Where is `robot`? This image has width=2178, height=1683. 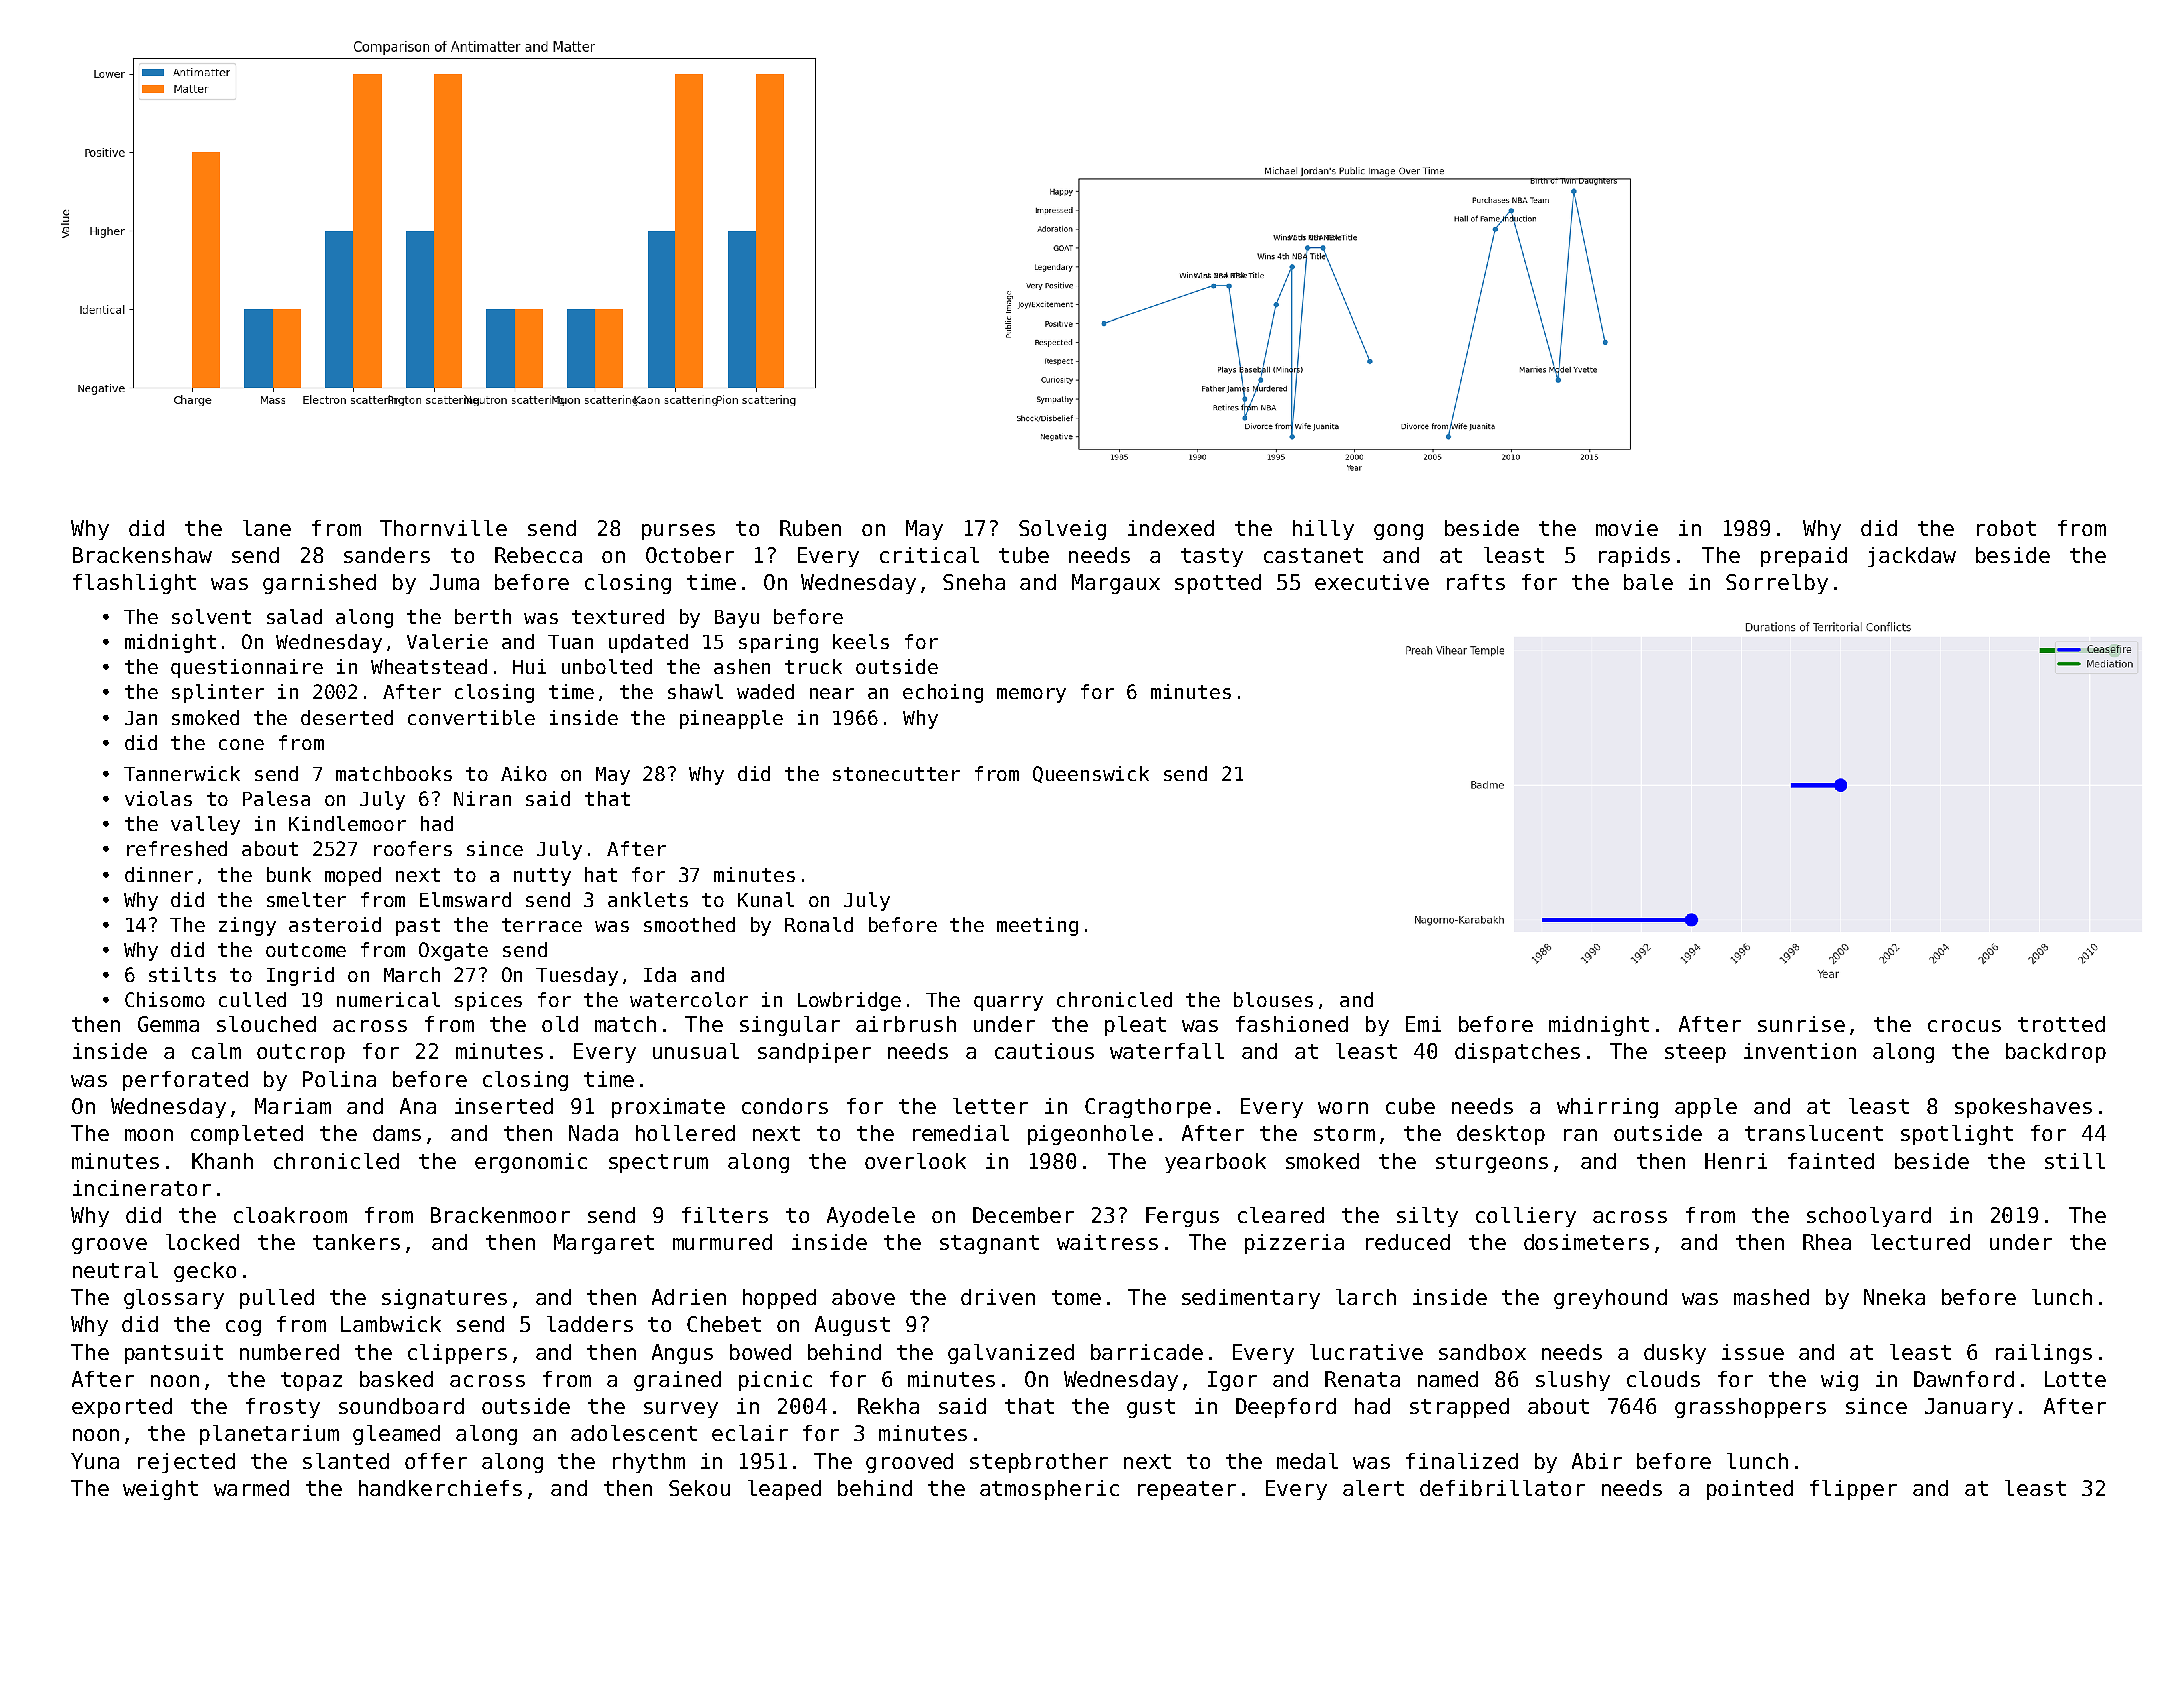
robot is located at coordinates (2006, 528).
